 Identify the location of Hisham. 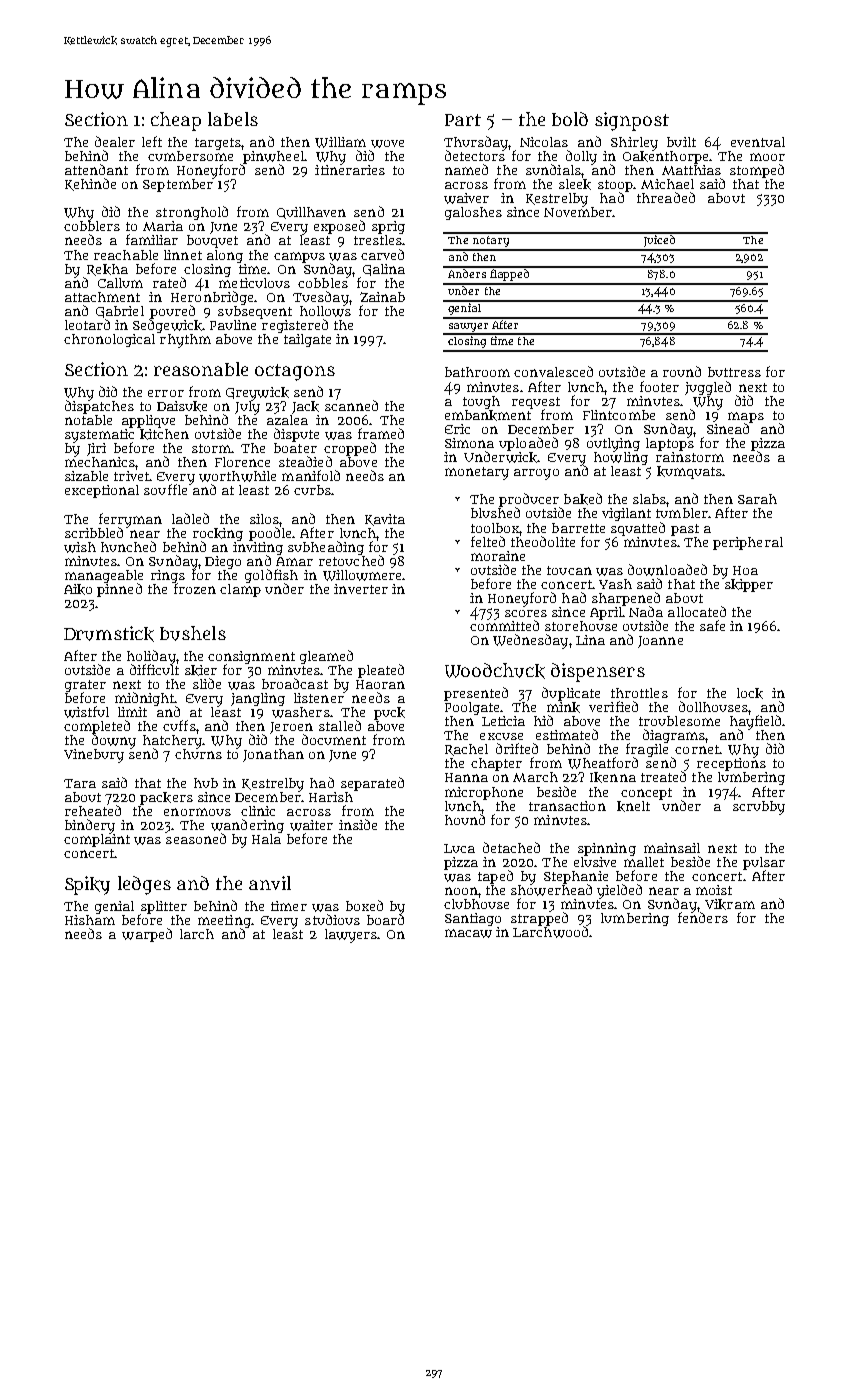
(90, 920).
